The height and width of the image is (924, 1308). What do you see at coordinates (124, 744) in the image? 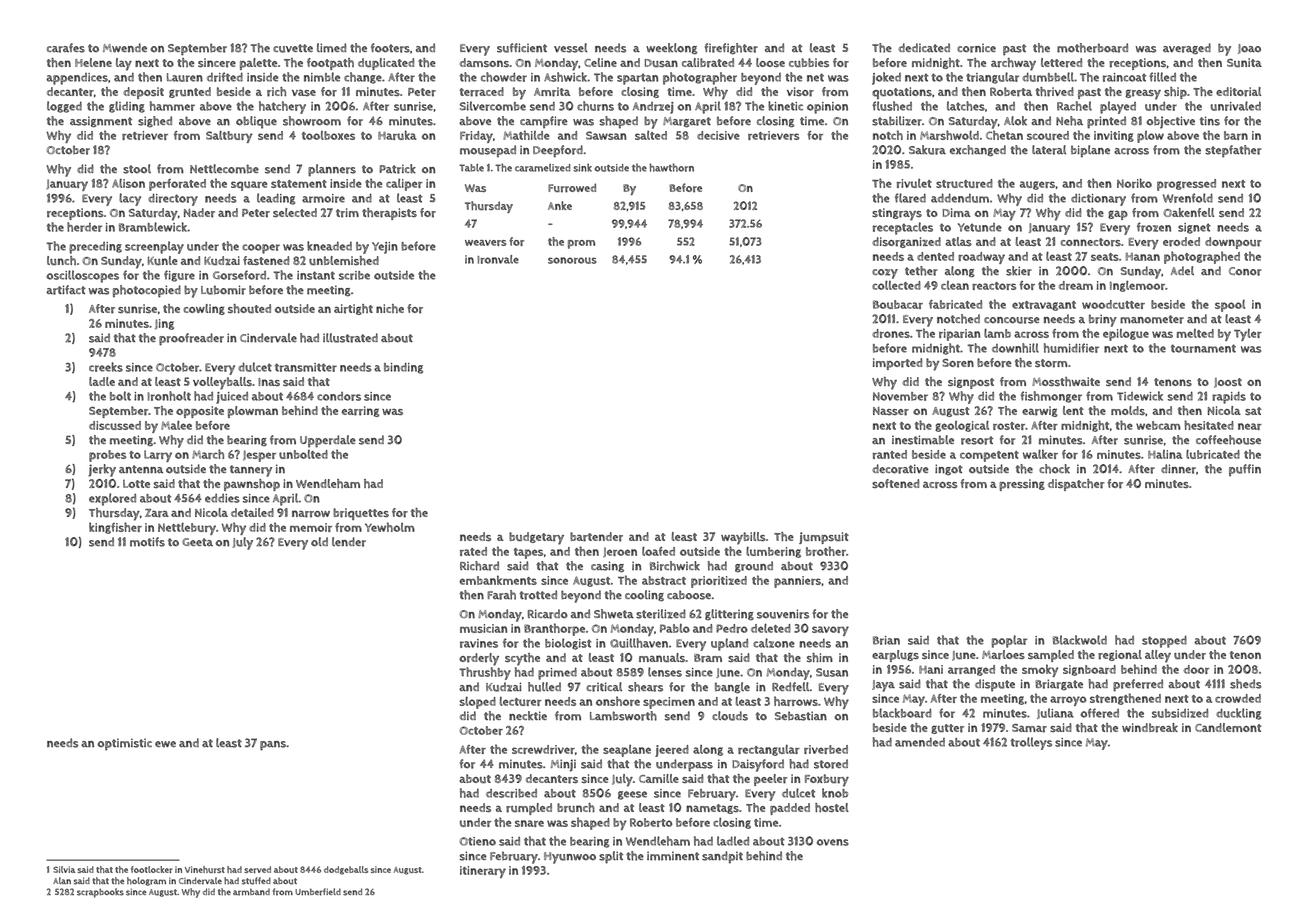
I see `optimistic` at bounding box center [124, 744].
